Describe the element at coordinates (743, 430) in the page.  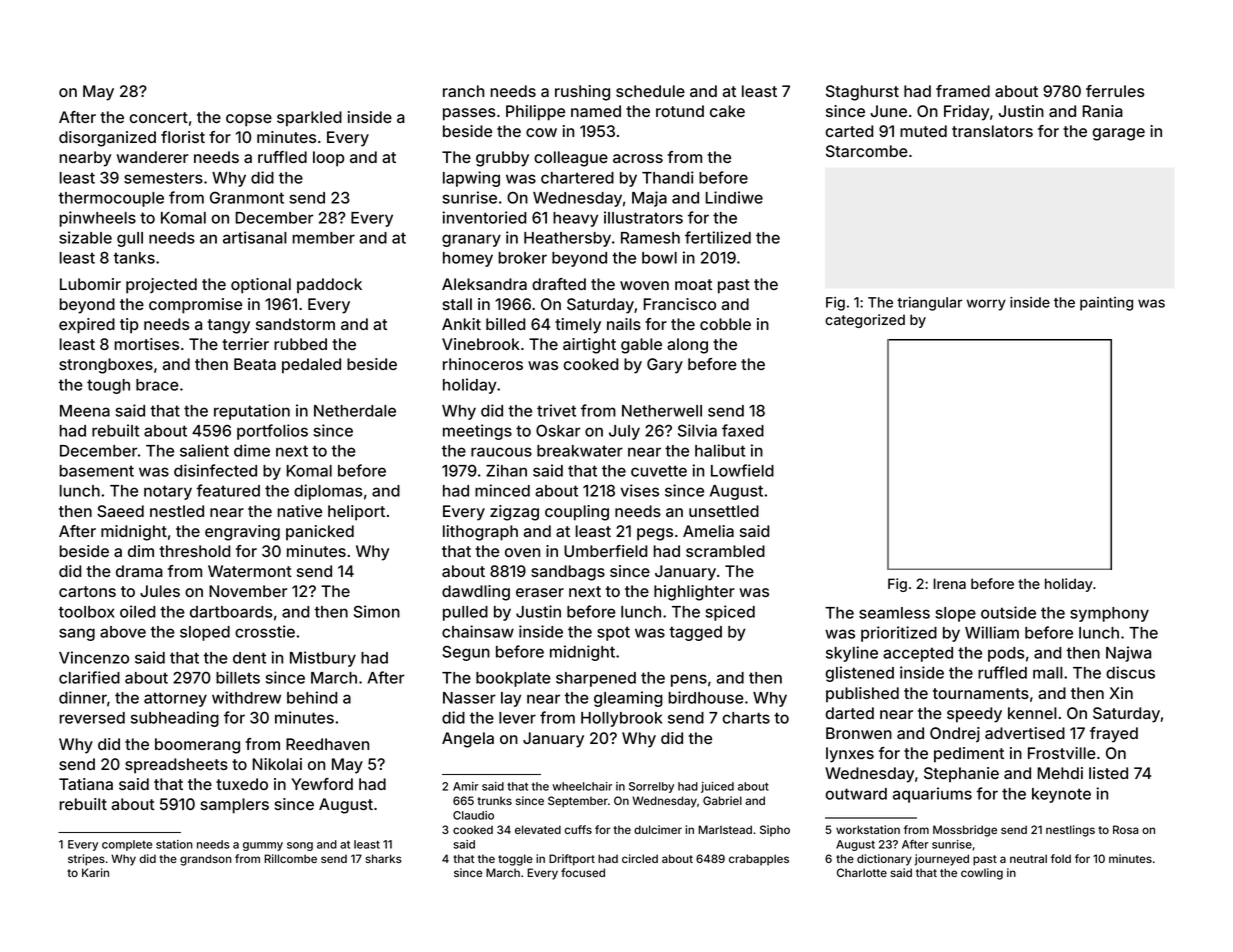
I see `faxed` at that location.
